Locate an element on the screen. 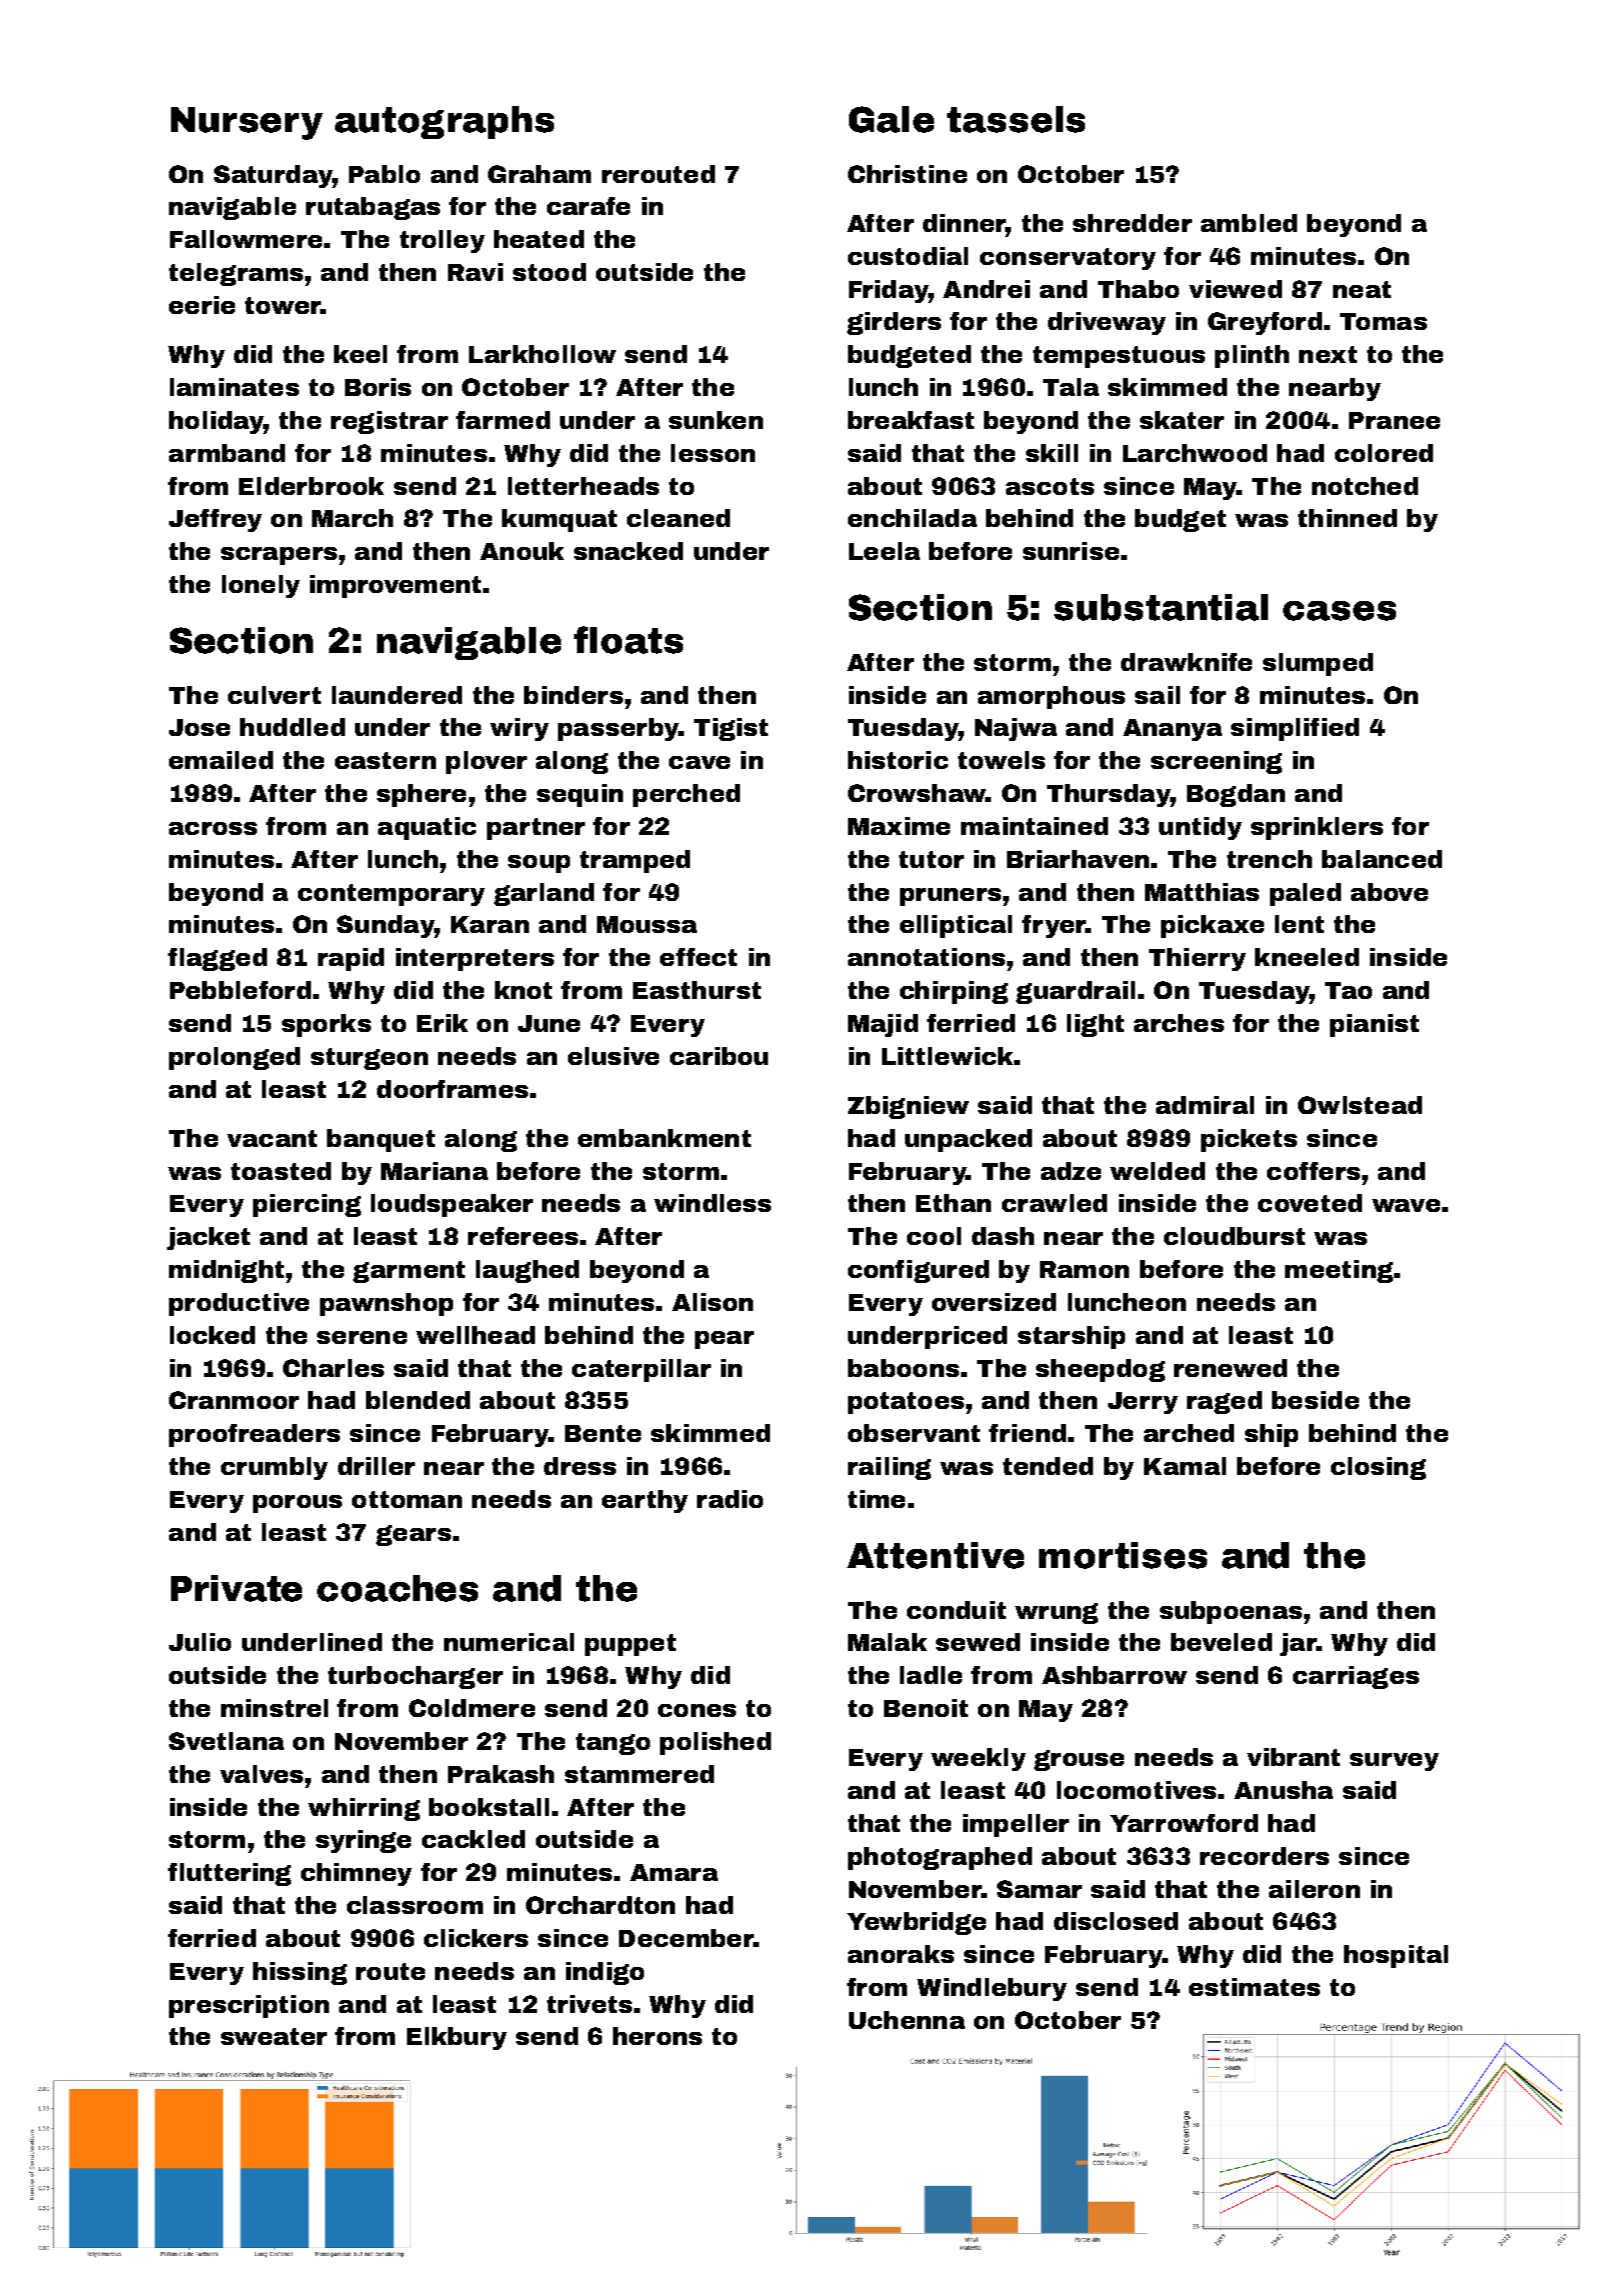 This screenshot has height=2292, width=1620. registrar is located at coordinates (389, 422).
